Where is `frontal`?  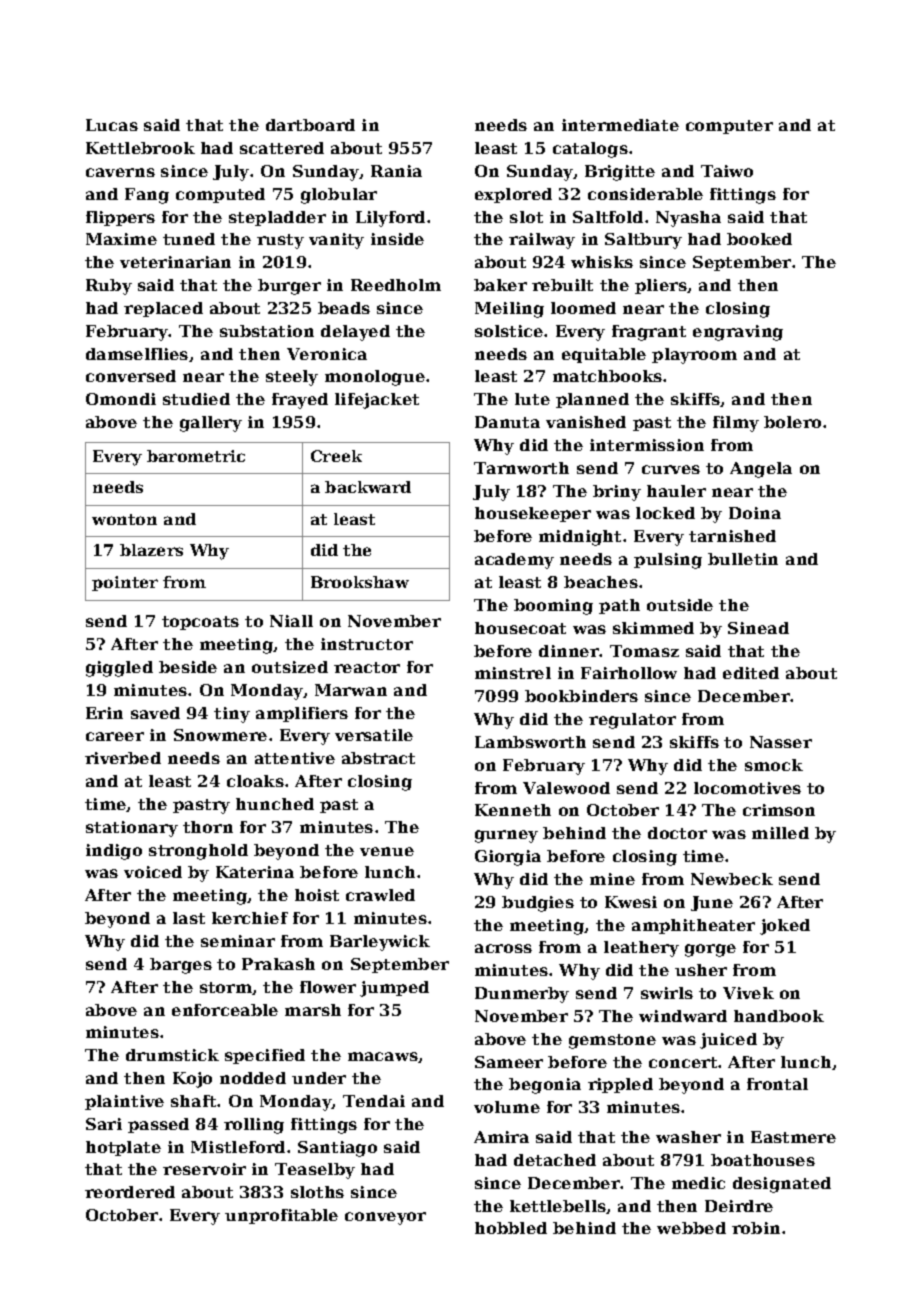
frontal is located at coordinates (777, 1084).
